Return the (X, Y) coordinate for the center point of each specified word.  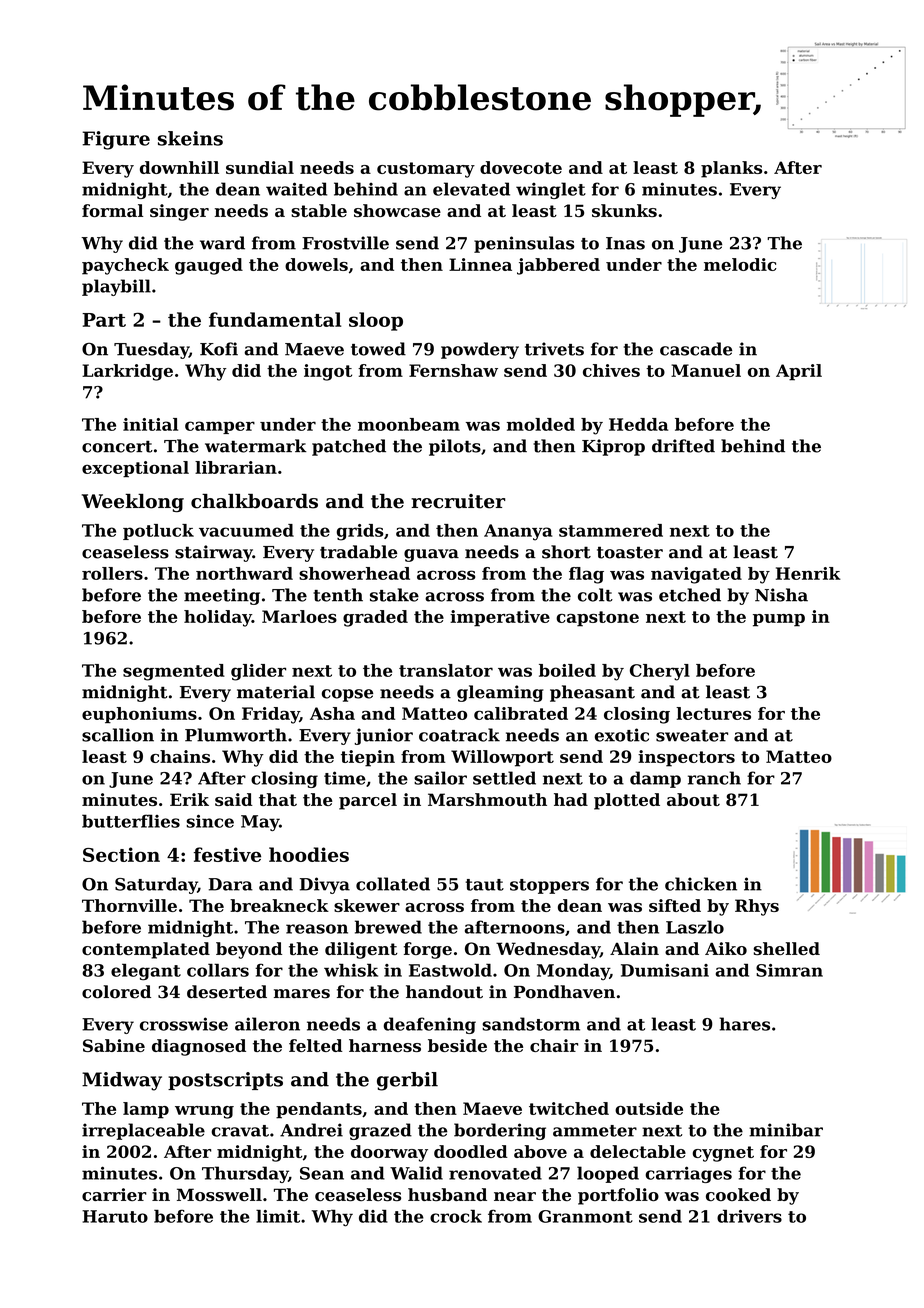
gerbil (407, 1081)
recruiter (458, 501)
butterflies (131, 821)
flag (586, 575)
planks (731, 169)
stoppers (549, 886)
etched (690, 595)
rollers (112, 573)
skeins (190, 138)
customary (426, 170)
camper (220, 427)
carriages (688, 1174)
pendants (319, 1110)
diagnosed (199, 1047)
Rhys (757, 907)
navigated (696, 575)
